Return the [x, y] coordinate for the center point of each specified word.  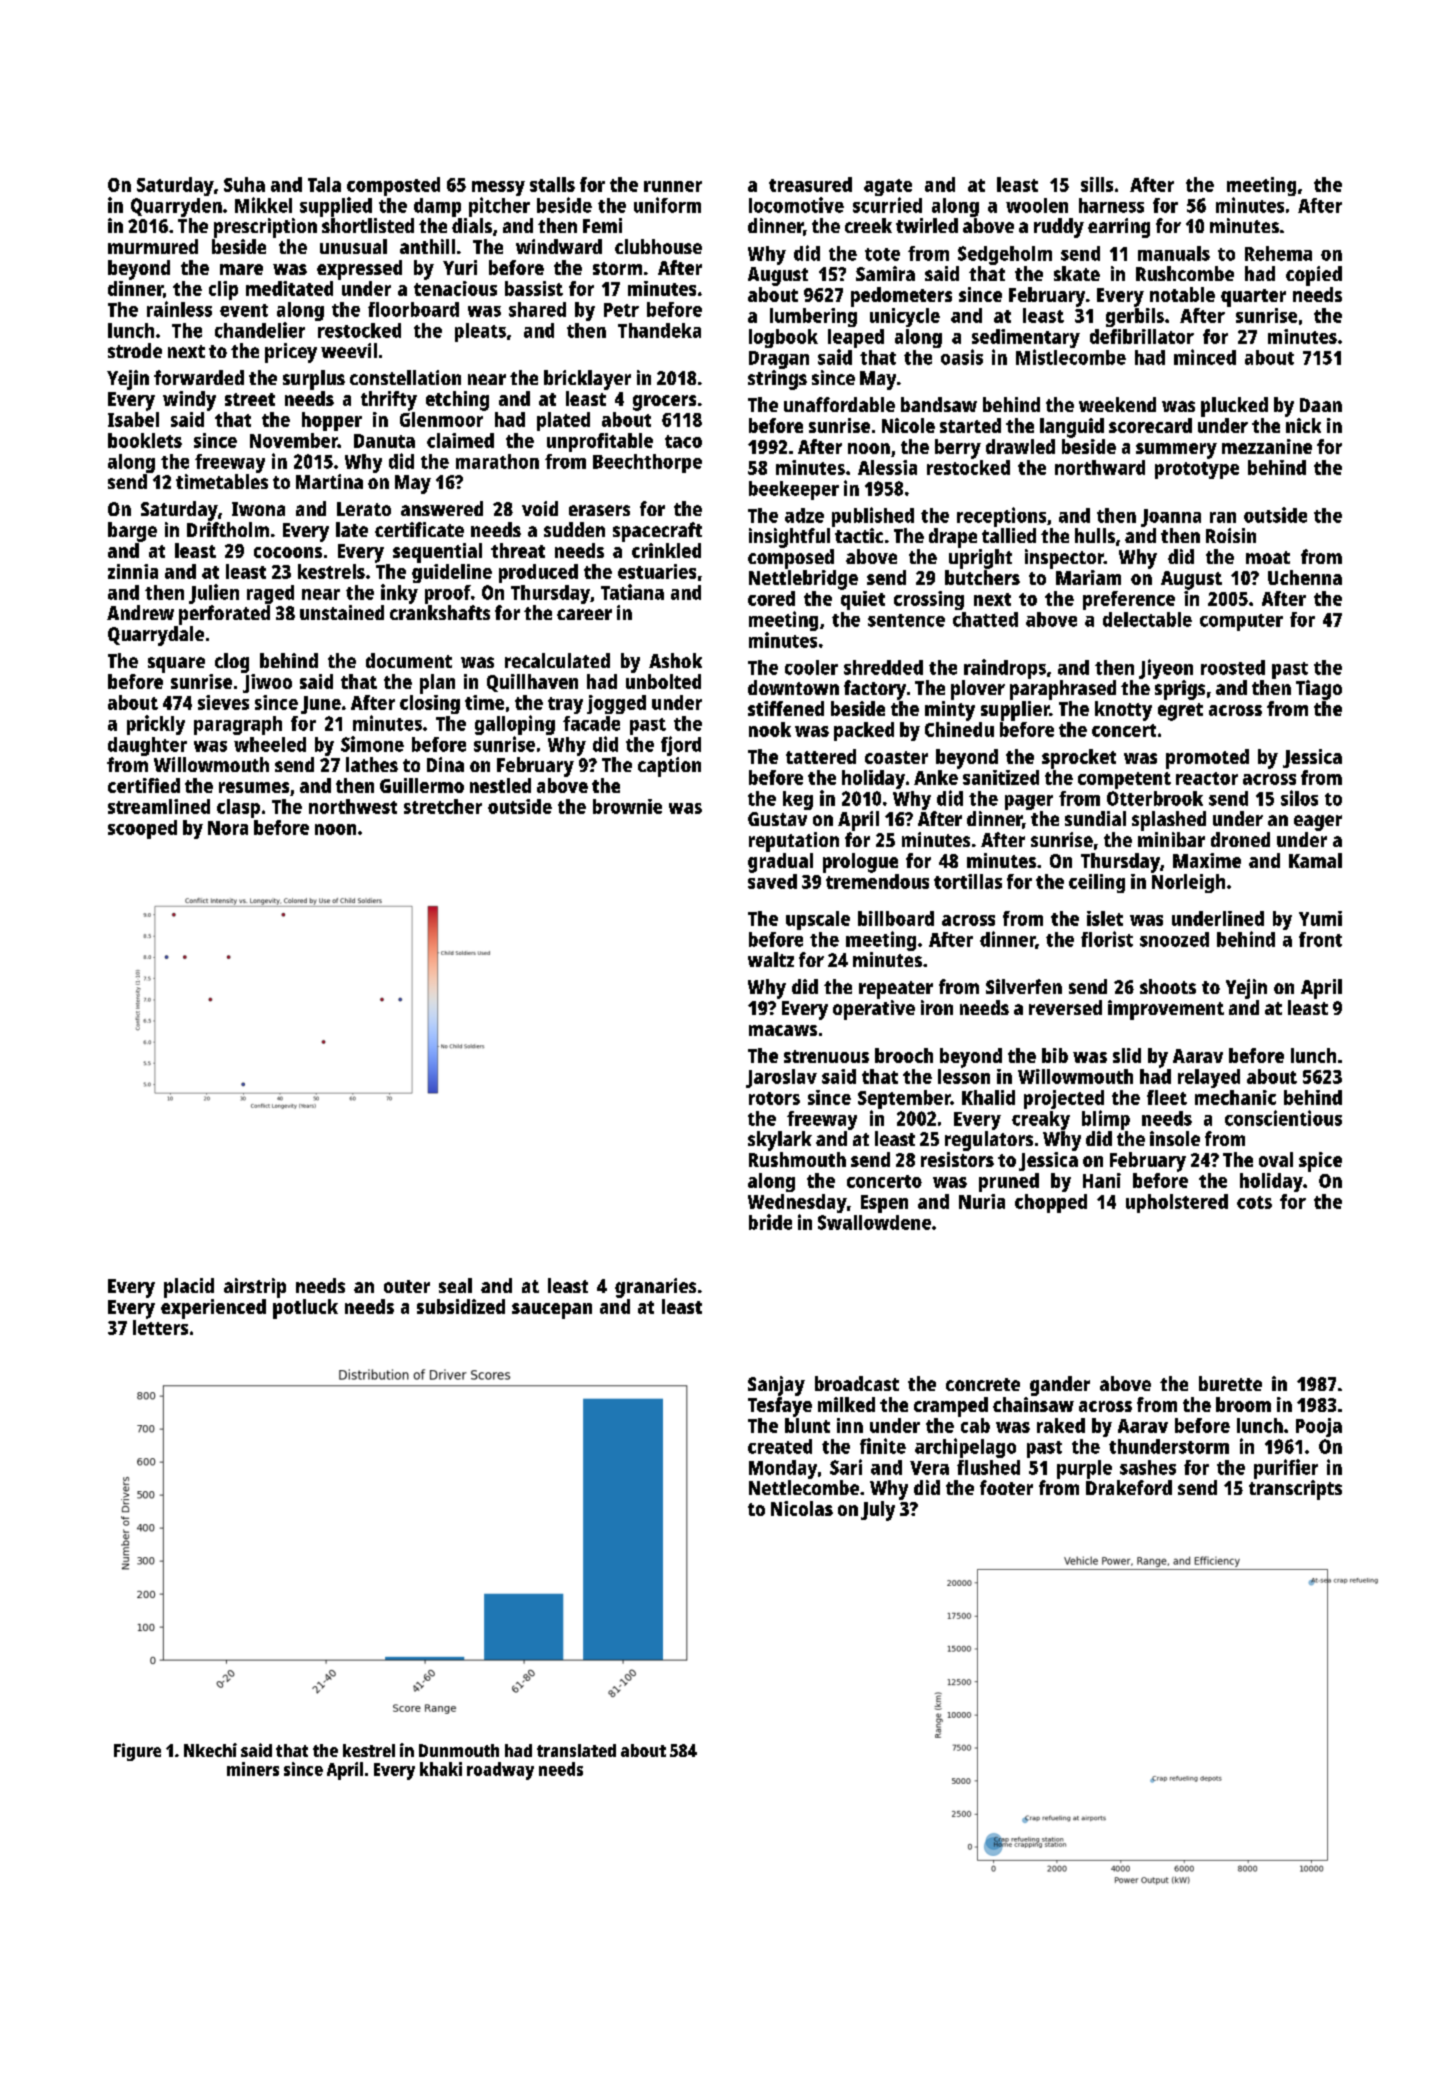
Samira [885, 273]
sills [1097, 184]
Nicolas [802, 1508]
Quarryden [176, 207]
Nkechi [210, 1750]
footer [1006, 1487]
